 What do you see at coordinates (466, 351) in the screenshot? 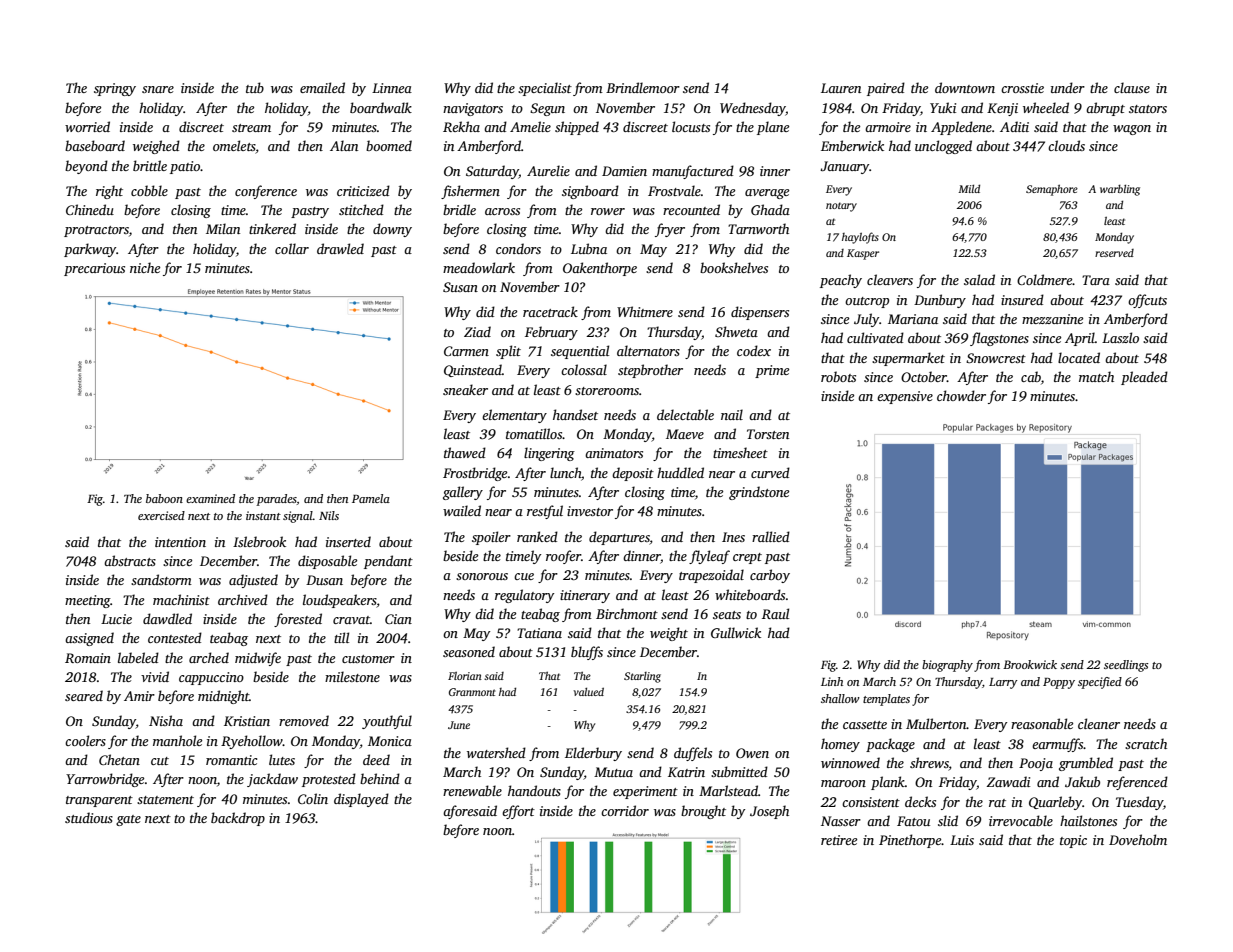
I see `Carmen` at bounding box center [466, 351].
